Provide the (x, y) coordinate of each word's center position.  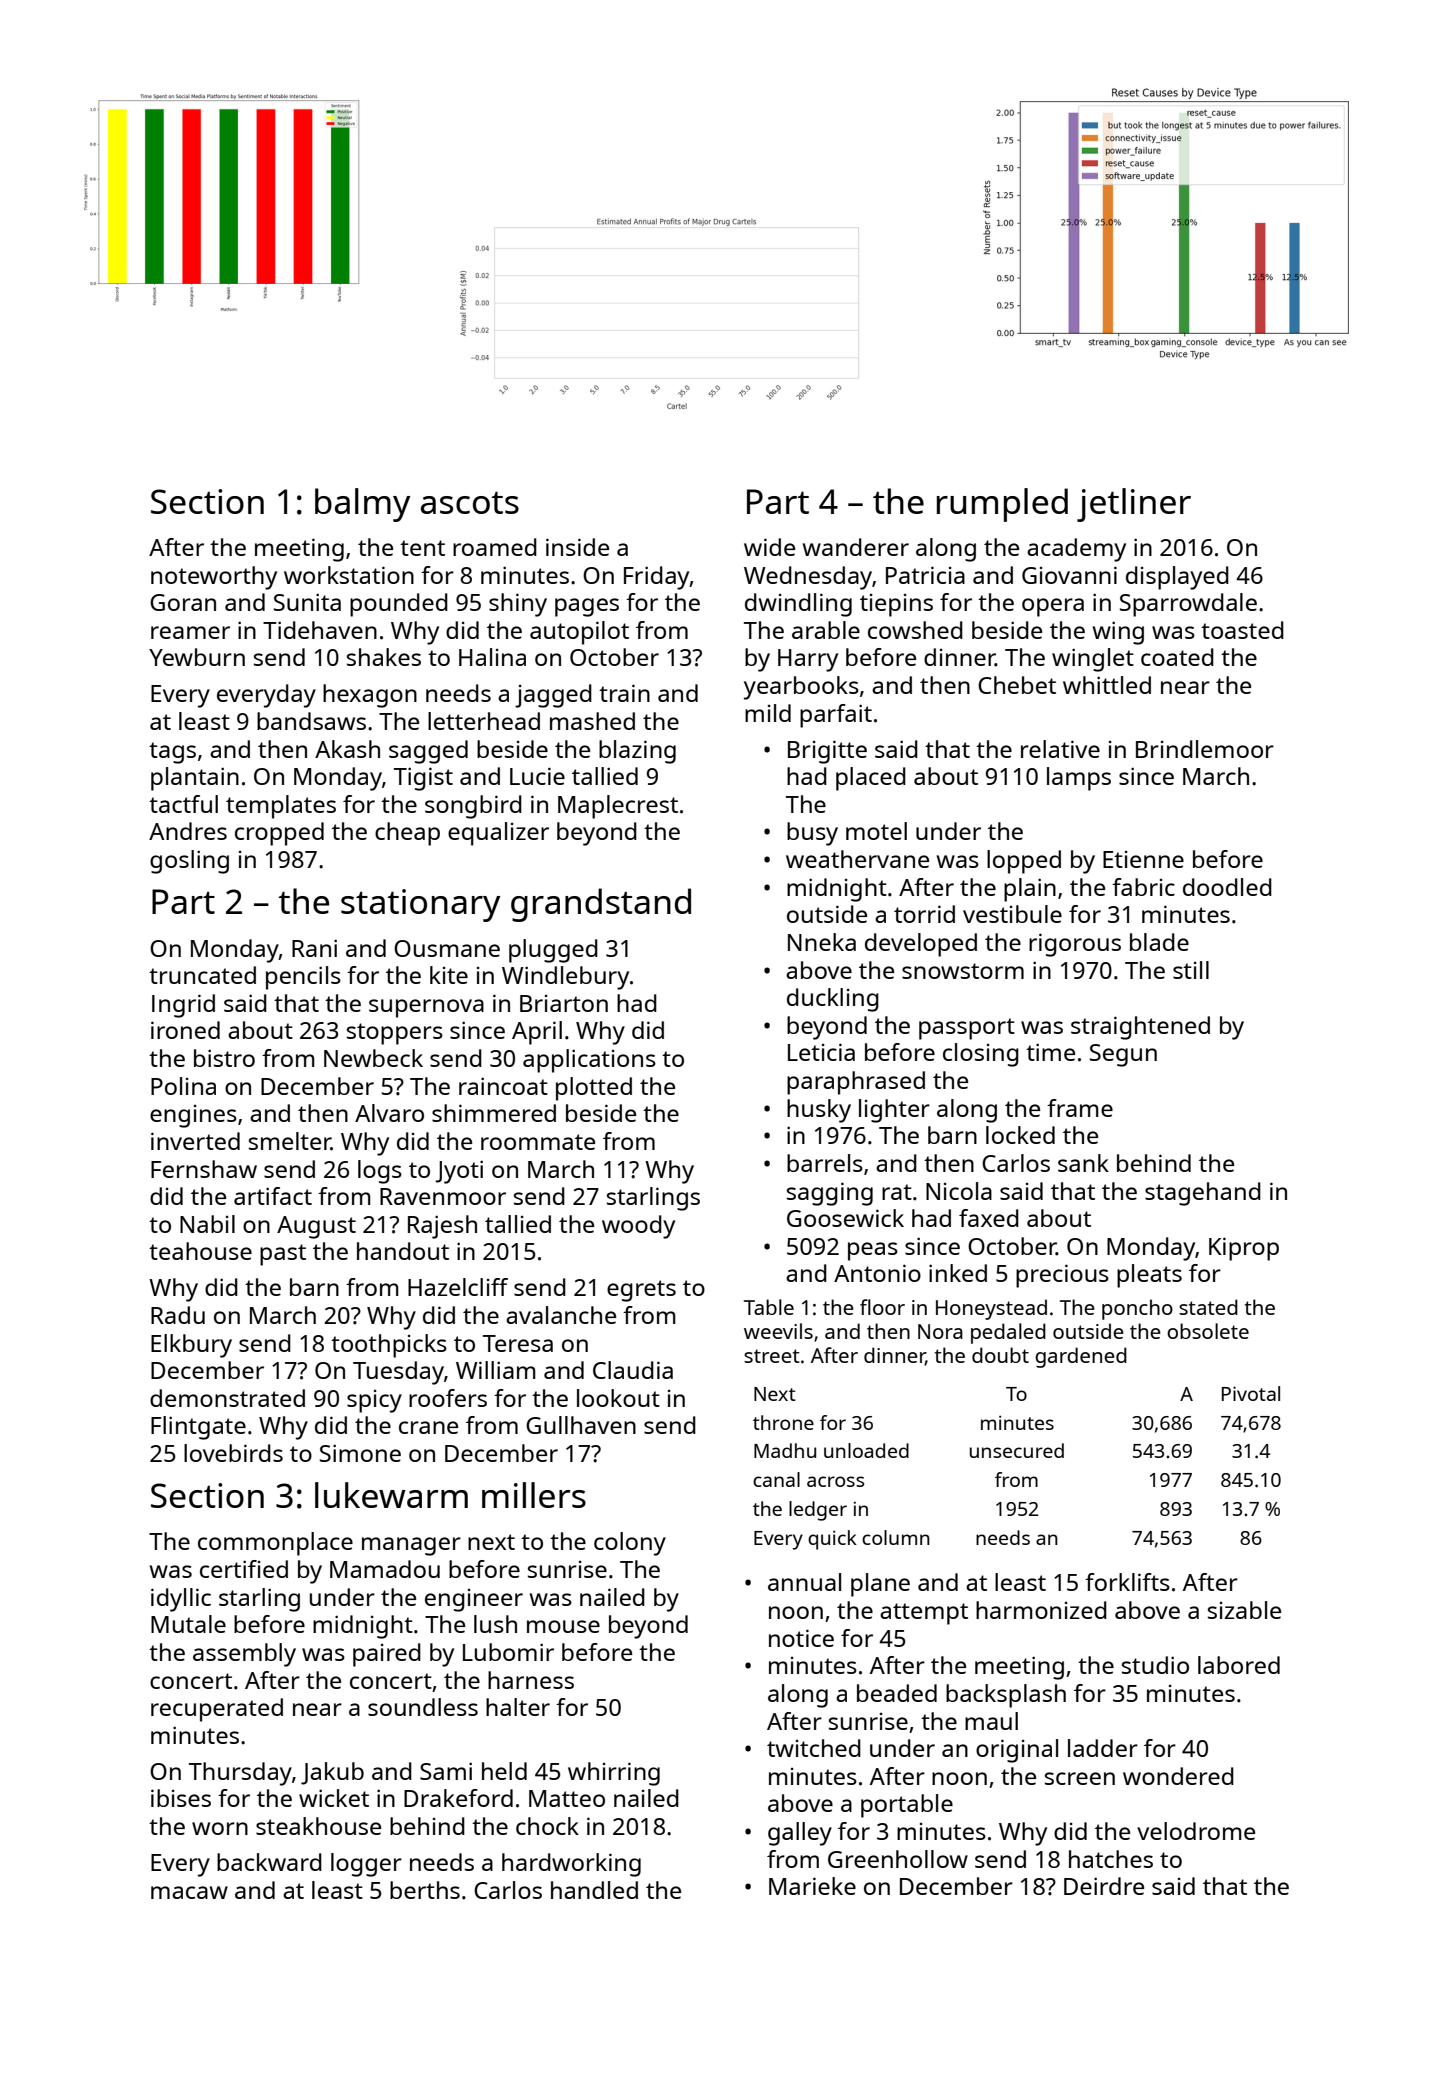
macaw (189, 1892)
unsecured (1017, 1450)
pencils (303, 978)
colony (630, 1544)
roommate (538, 1142)
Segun (1123, 1055)
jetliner (1134, 505)
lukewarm (391, 1495)
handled (594, 1890)
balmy (362, 505)
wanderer (856, 547)
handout (403, 1251)
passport (967, 1029)
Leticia (821, 1052)
